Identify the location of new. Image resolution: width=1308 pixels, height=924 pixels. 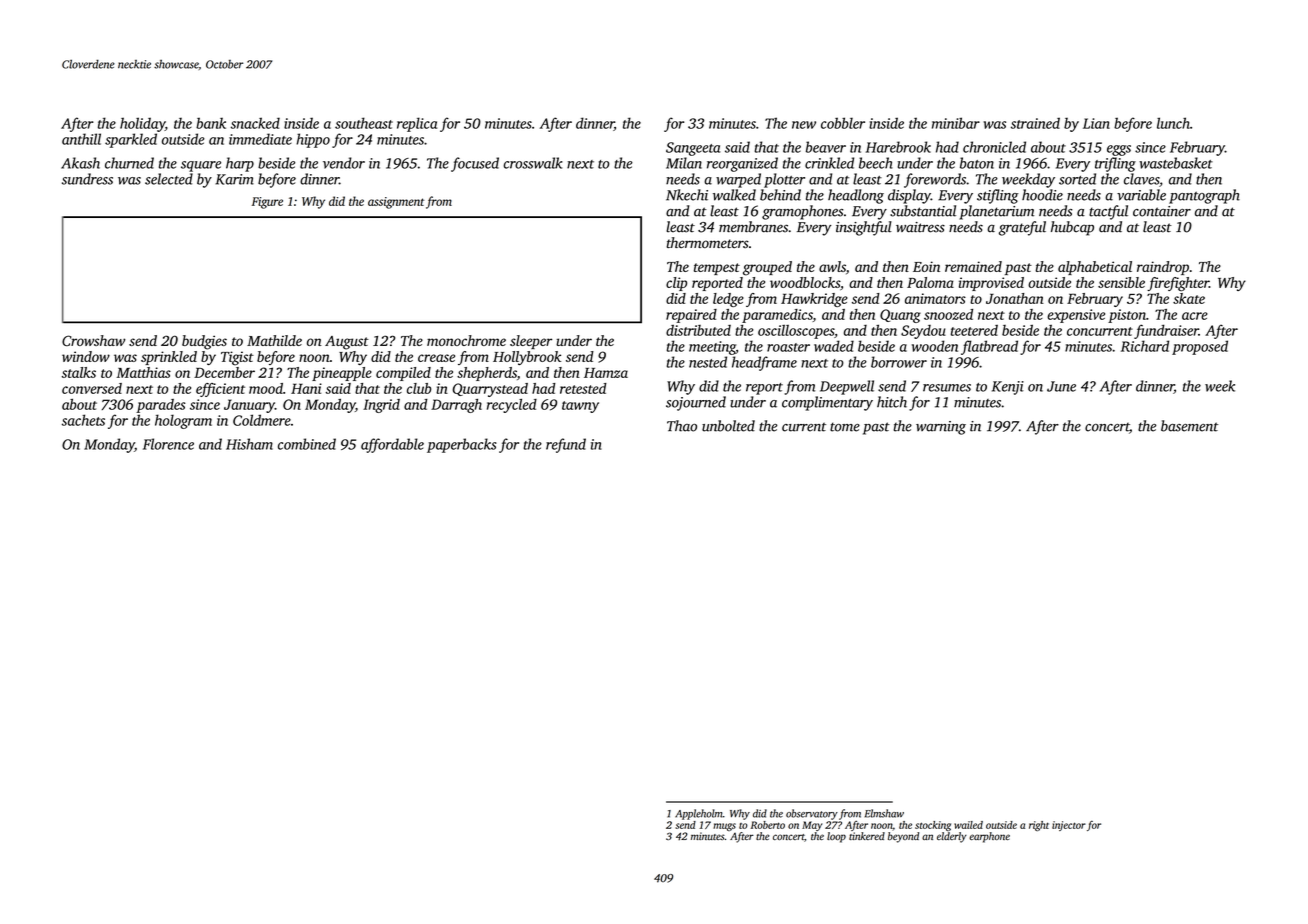
(804, 125).
